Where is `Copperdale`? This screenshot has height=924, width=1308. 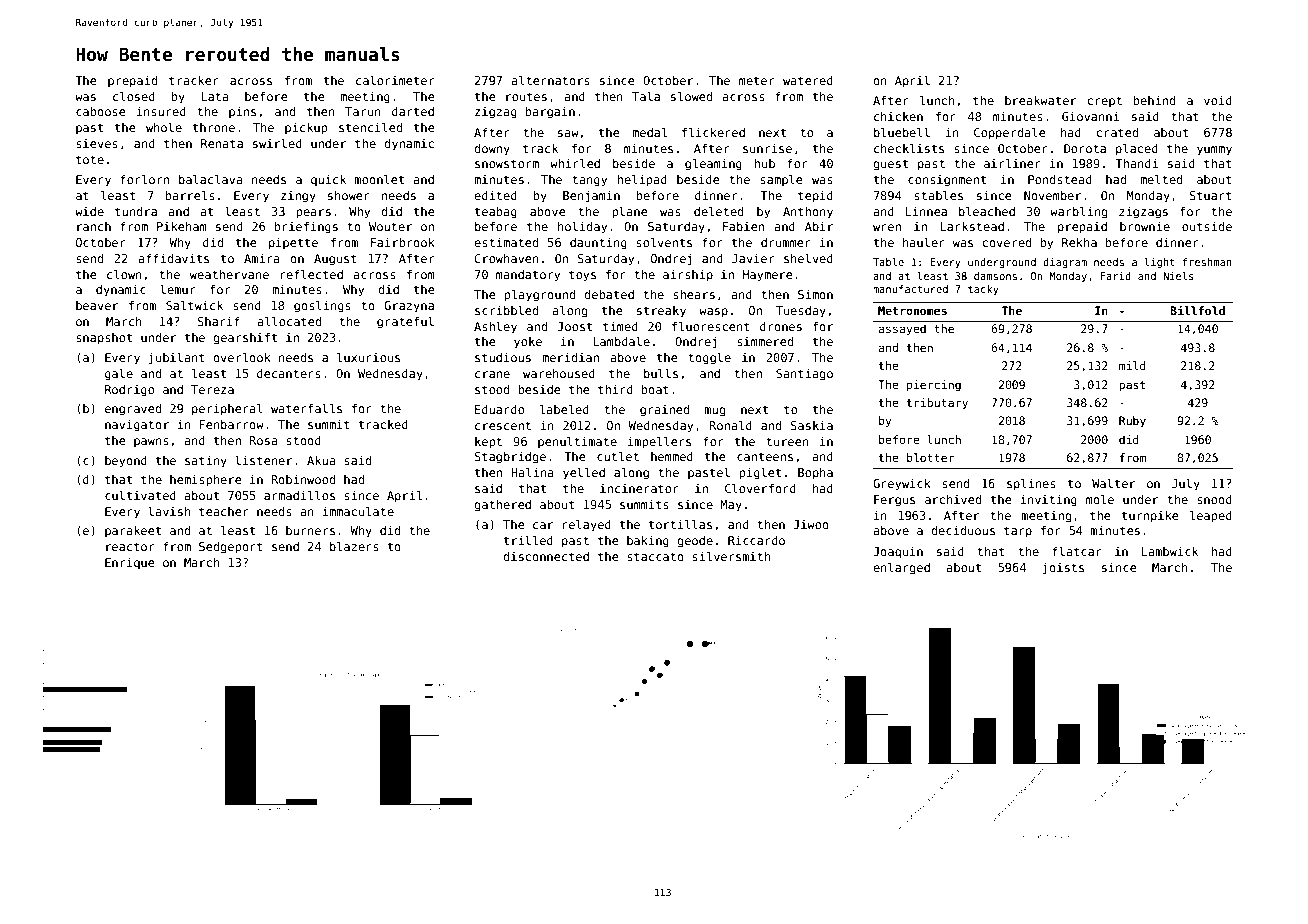 Copperdale is located at coordinates (1010, 134).
